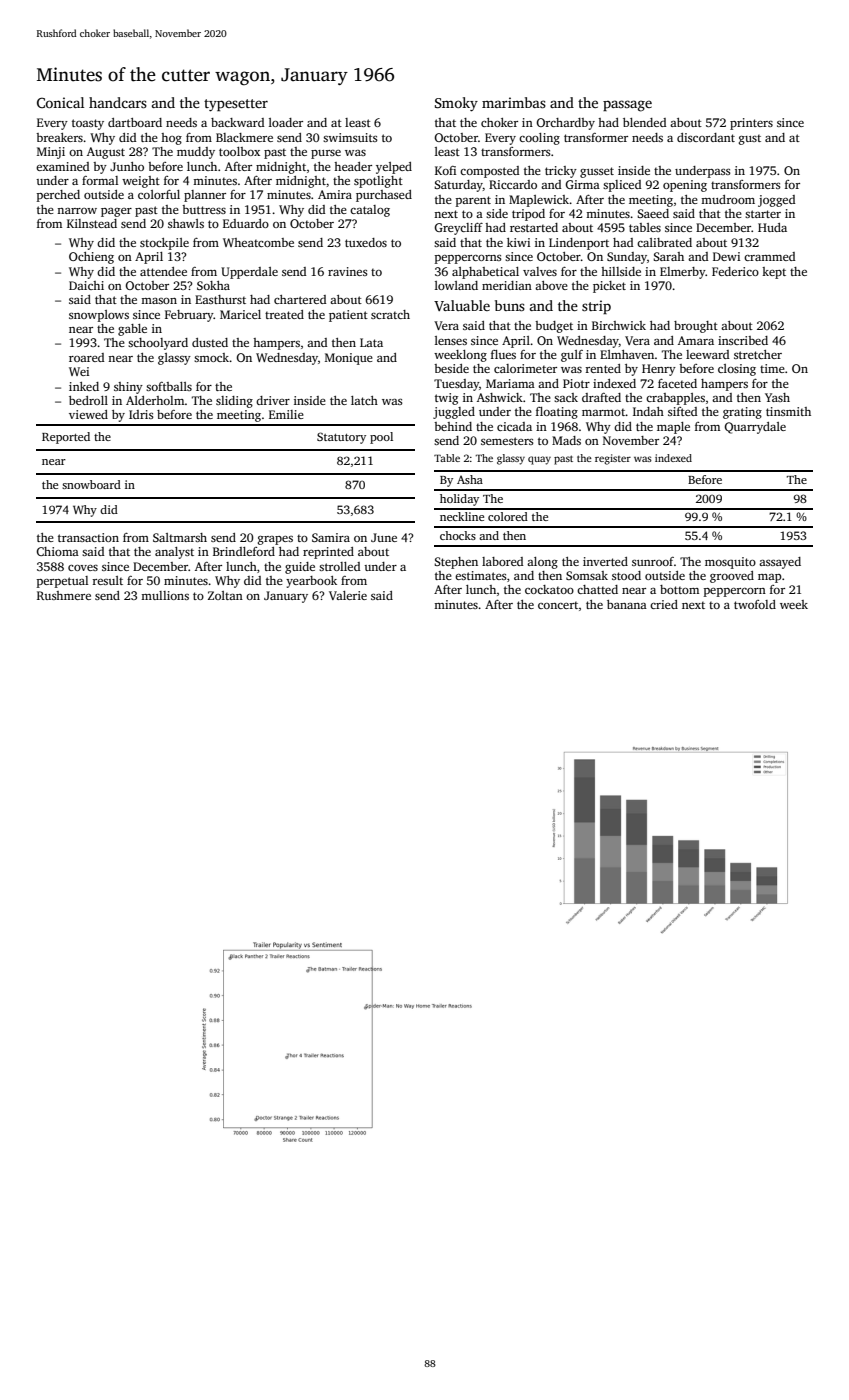 The image size is (849, 1400). What do you see at coordinates (732, 577) in the document?
I see `grooved` at bounding box center [732, 577].
